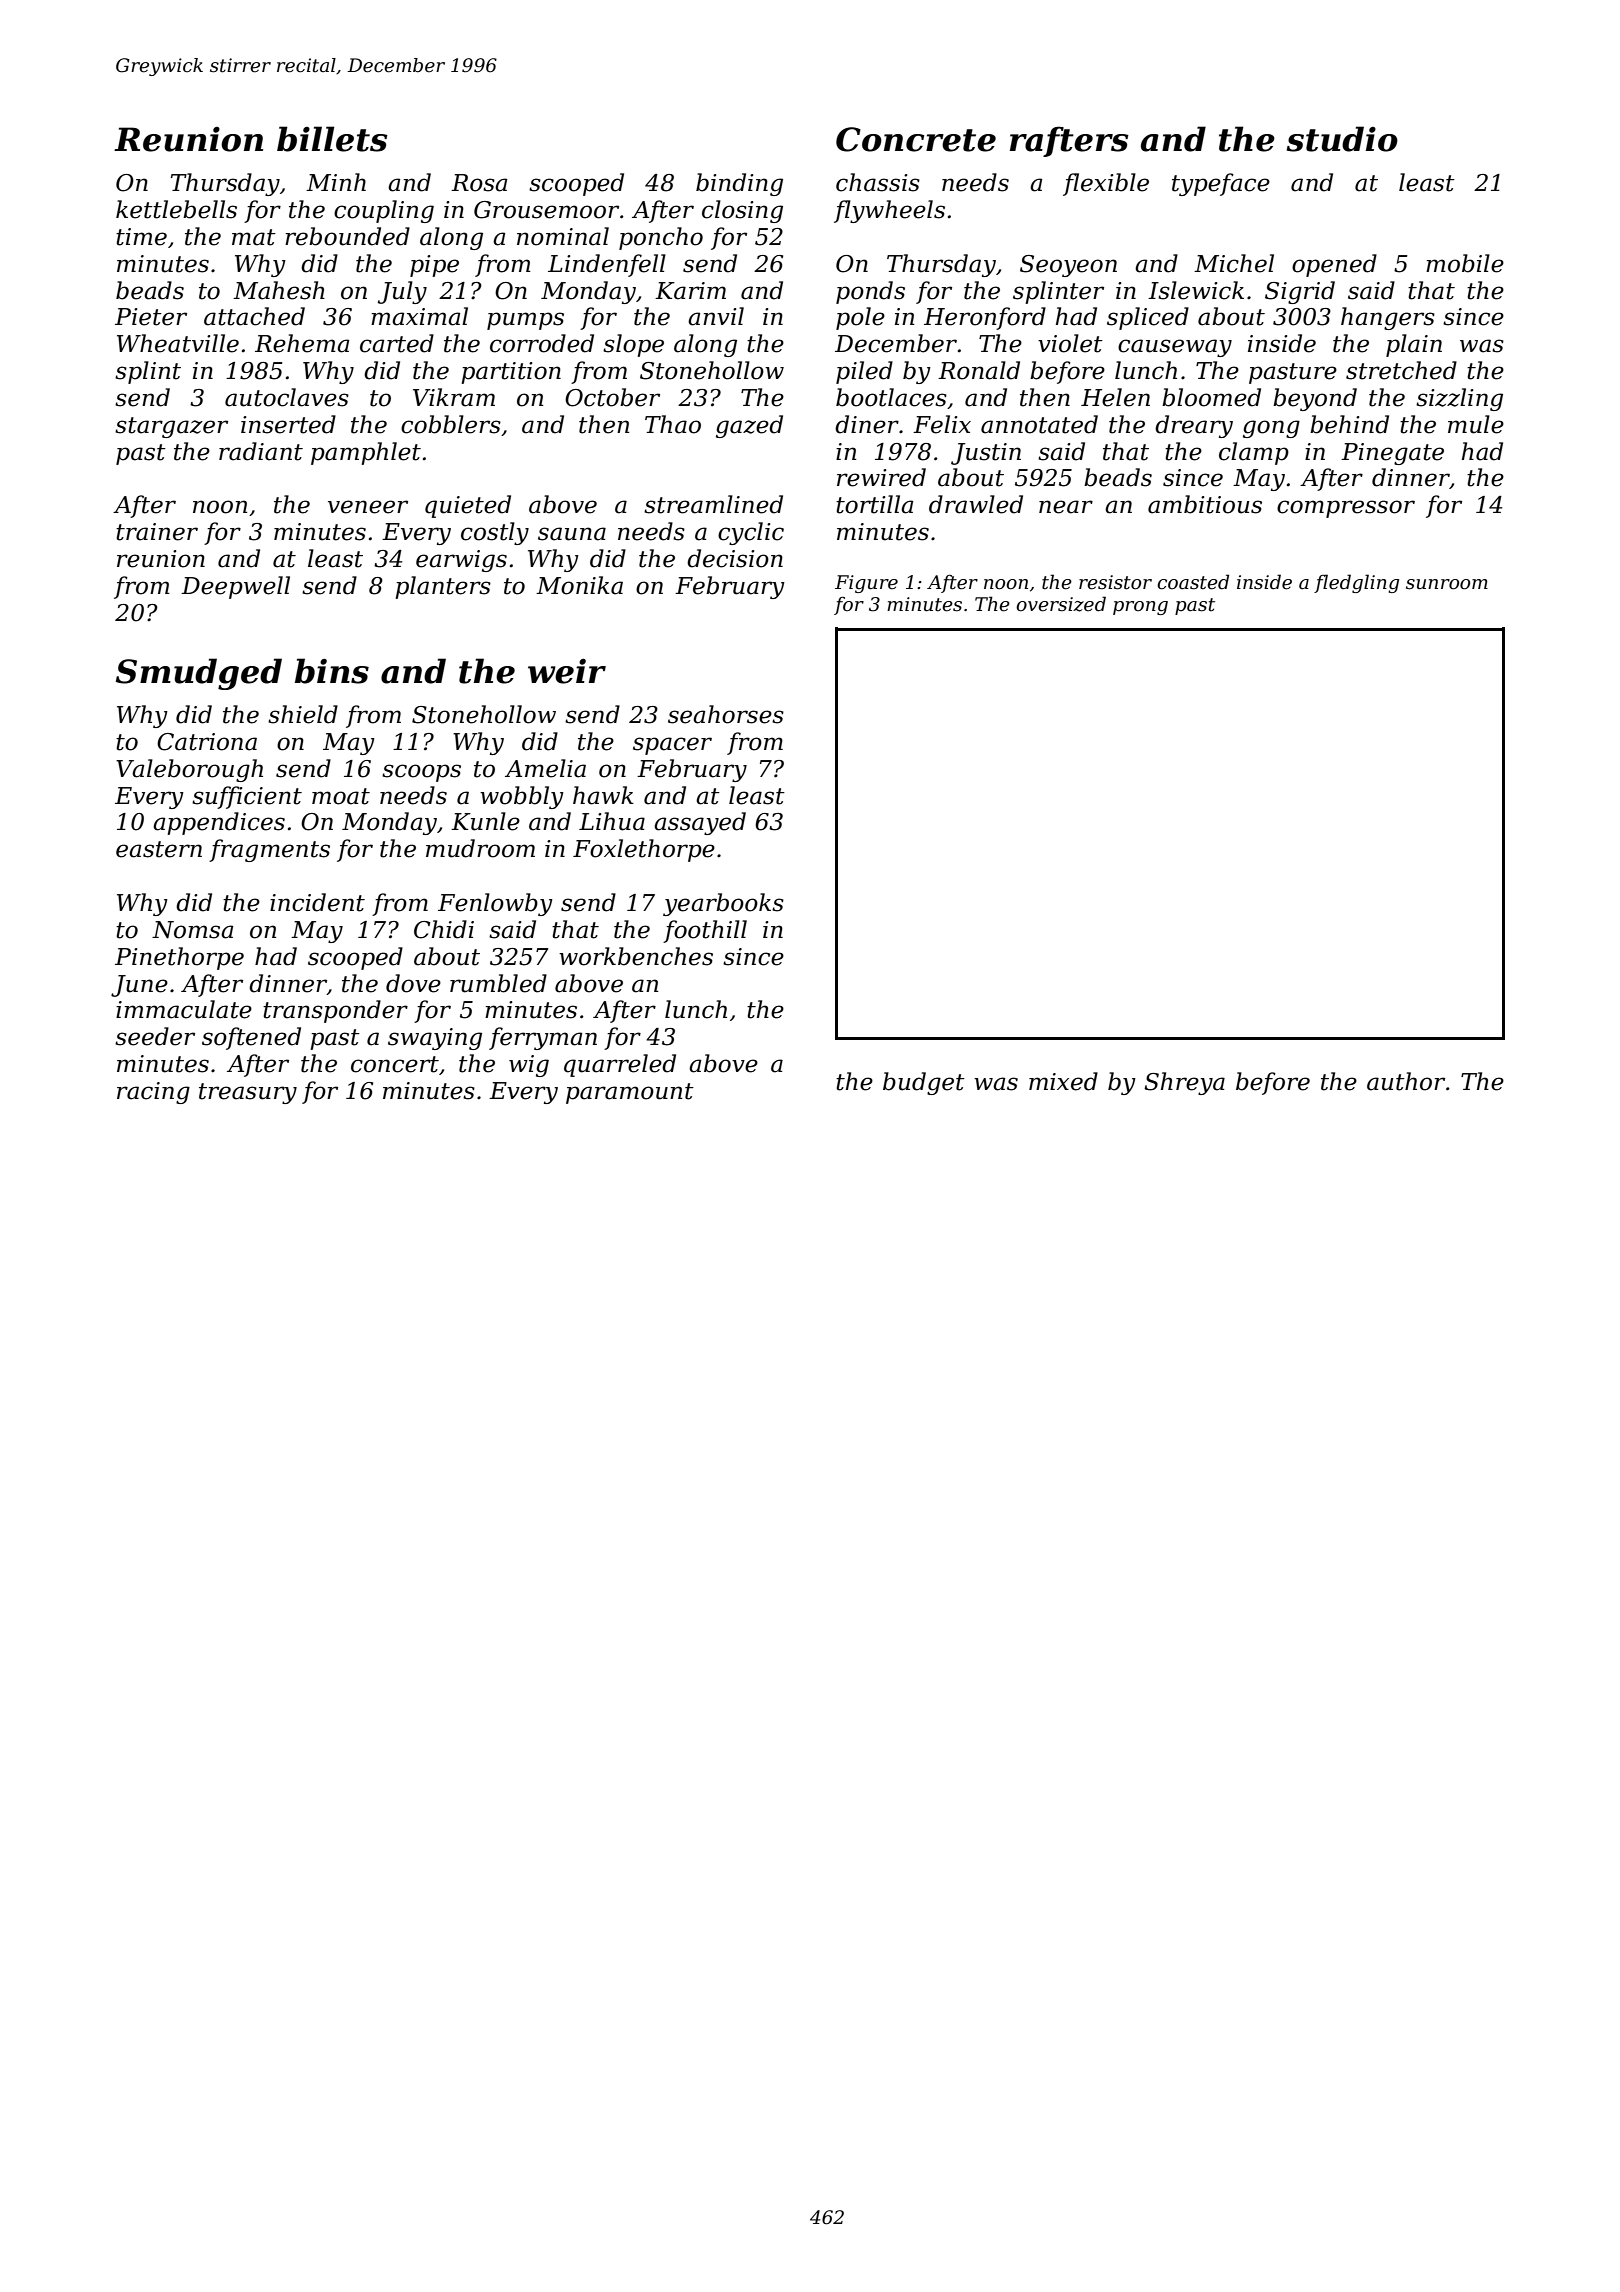 The image size is (1620, 2292). I want to click on Concrete, so click(916, 139).
